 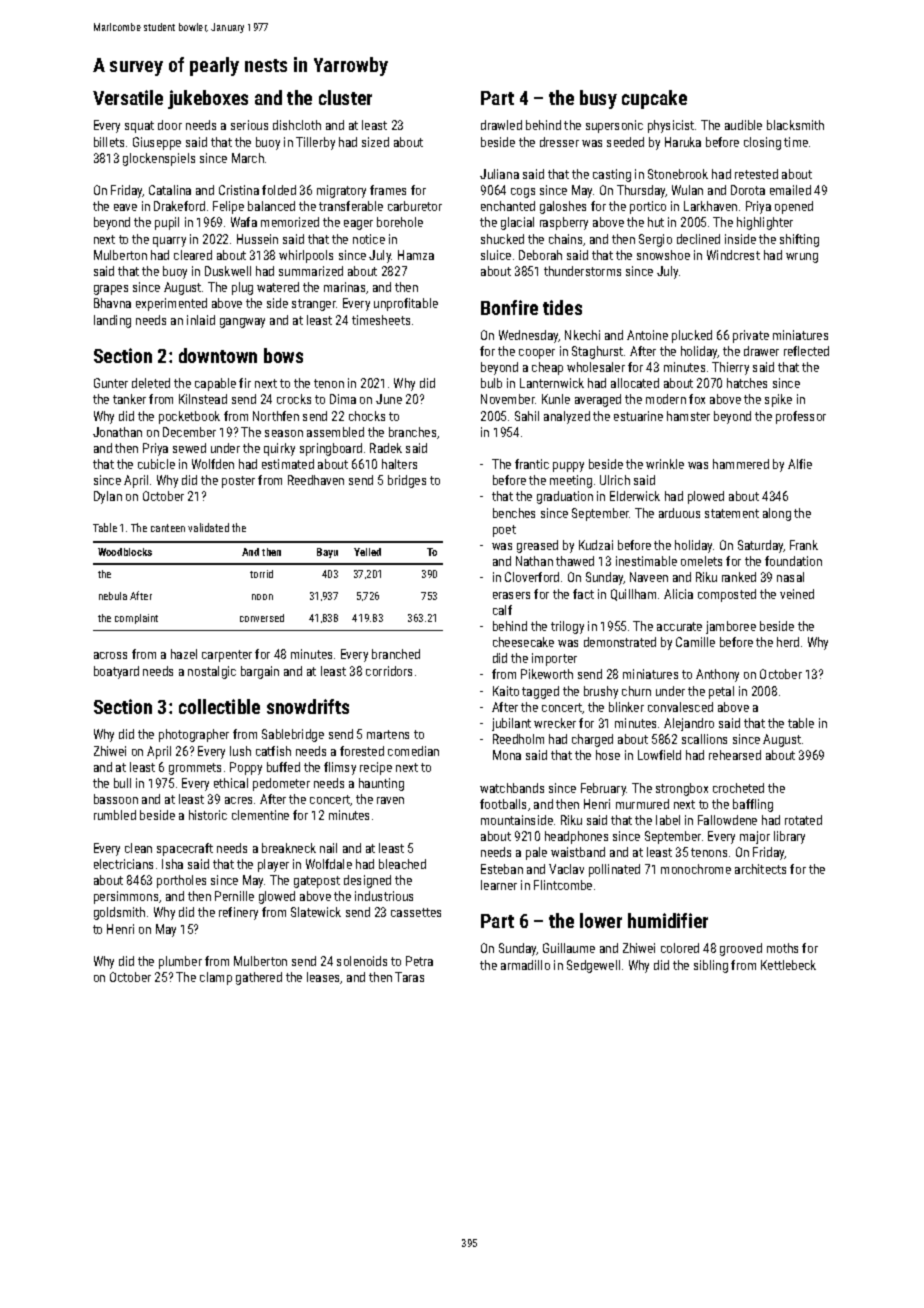 What do you see at coordinates (288, 464) in the image?
I see `estimated` at bounding box center [288, 464].
